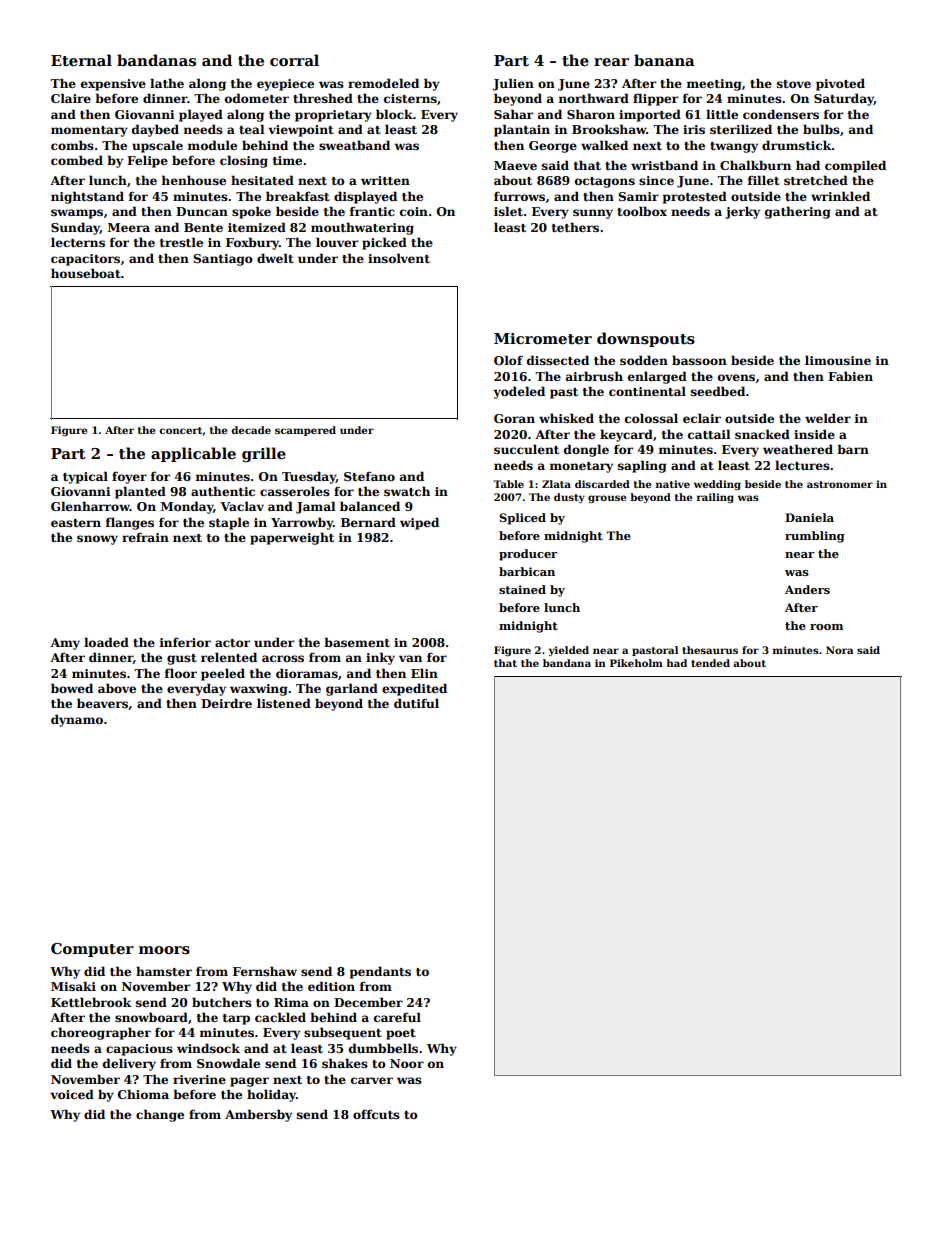 This document has width=952, height=1233. Describe the element at coordinates (636, 663) in the document. I see `Pikeholm` at that location.
